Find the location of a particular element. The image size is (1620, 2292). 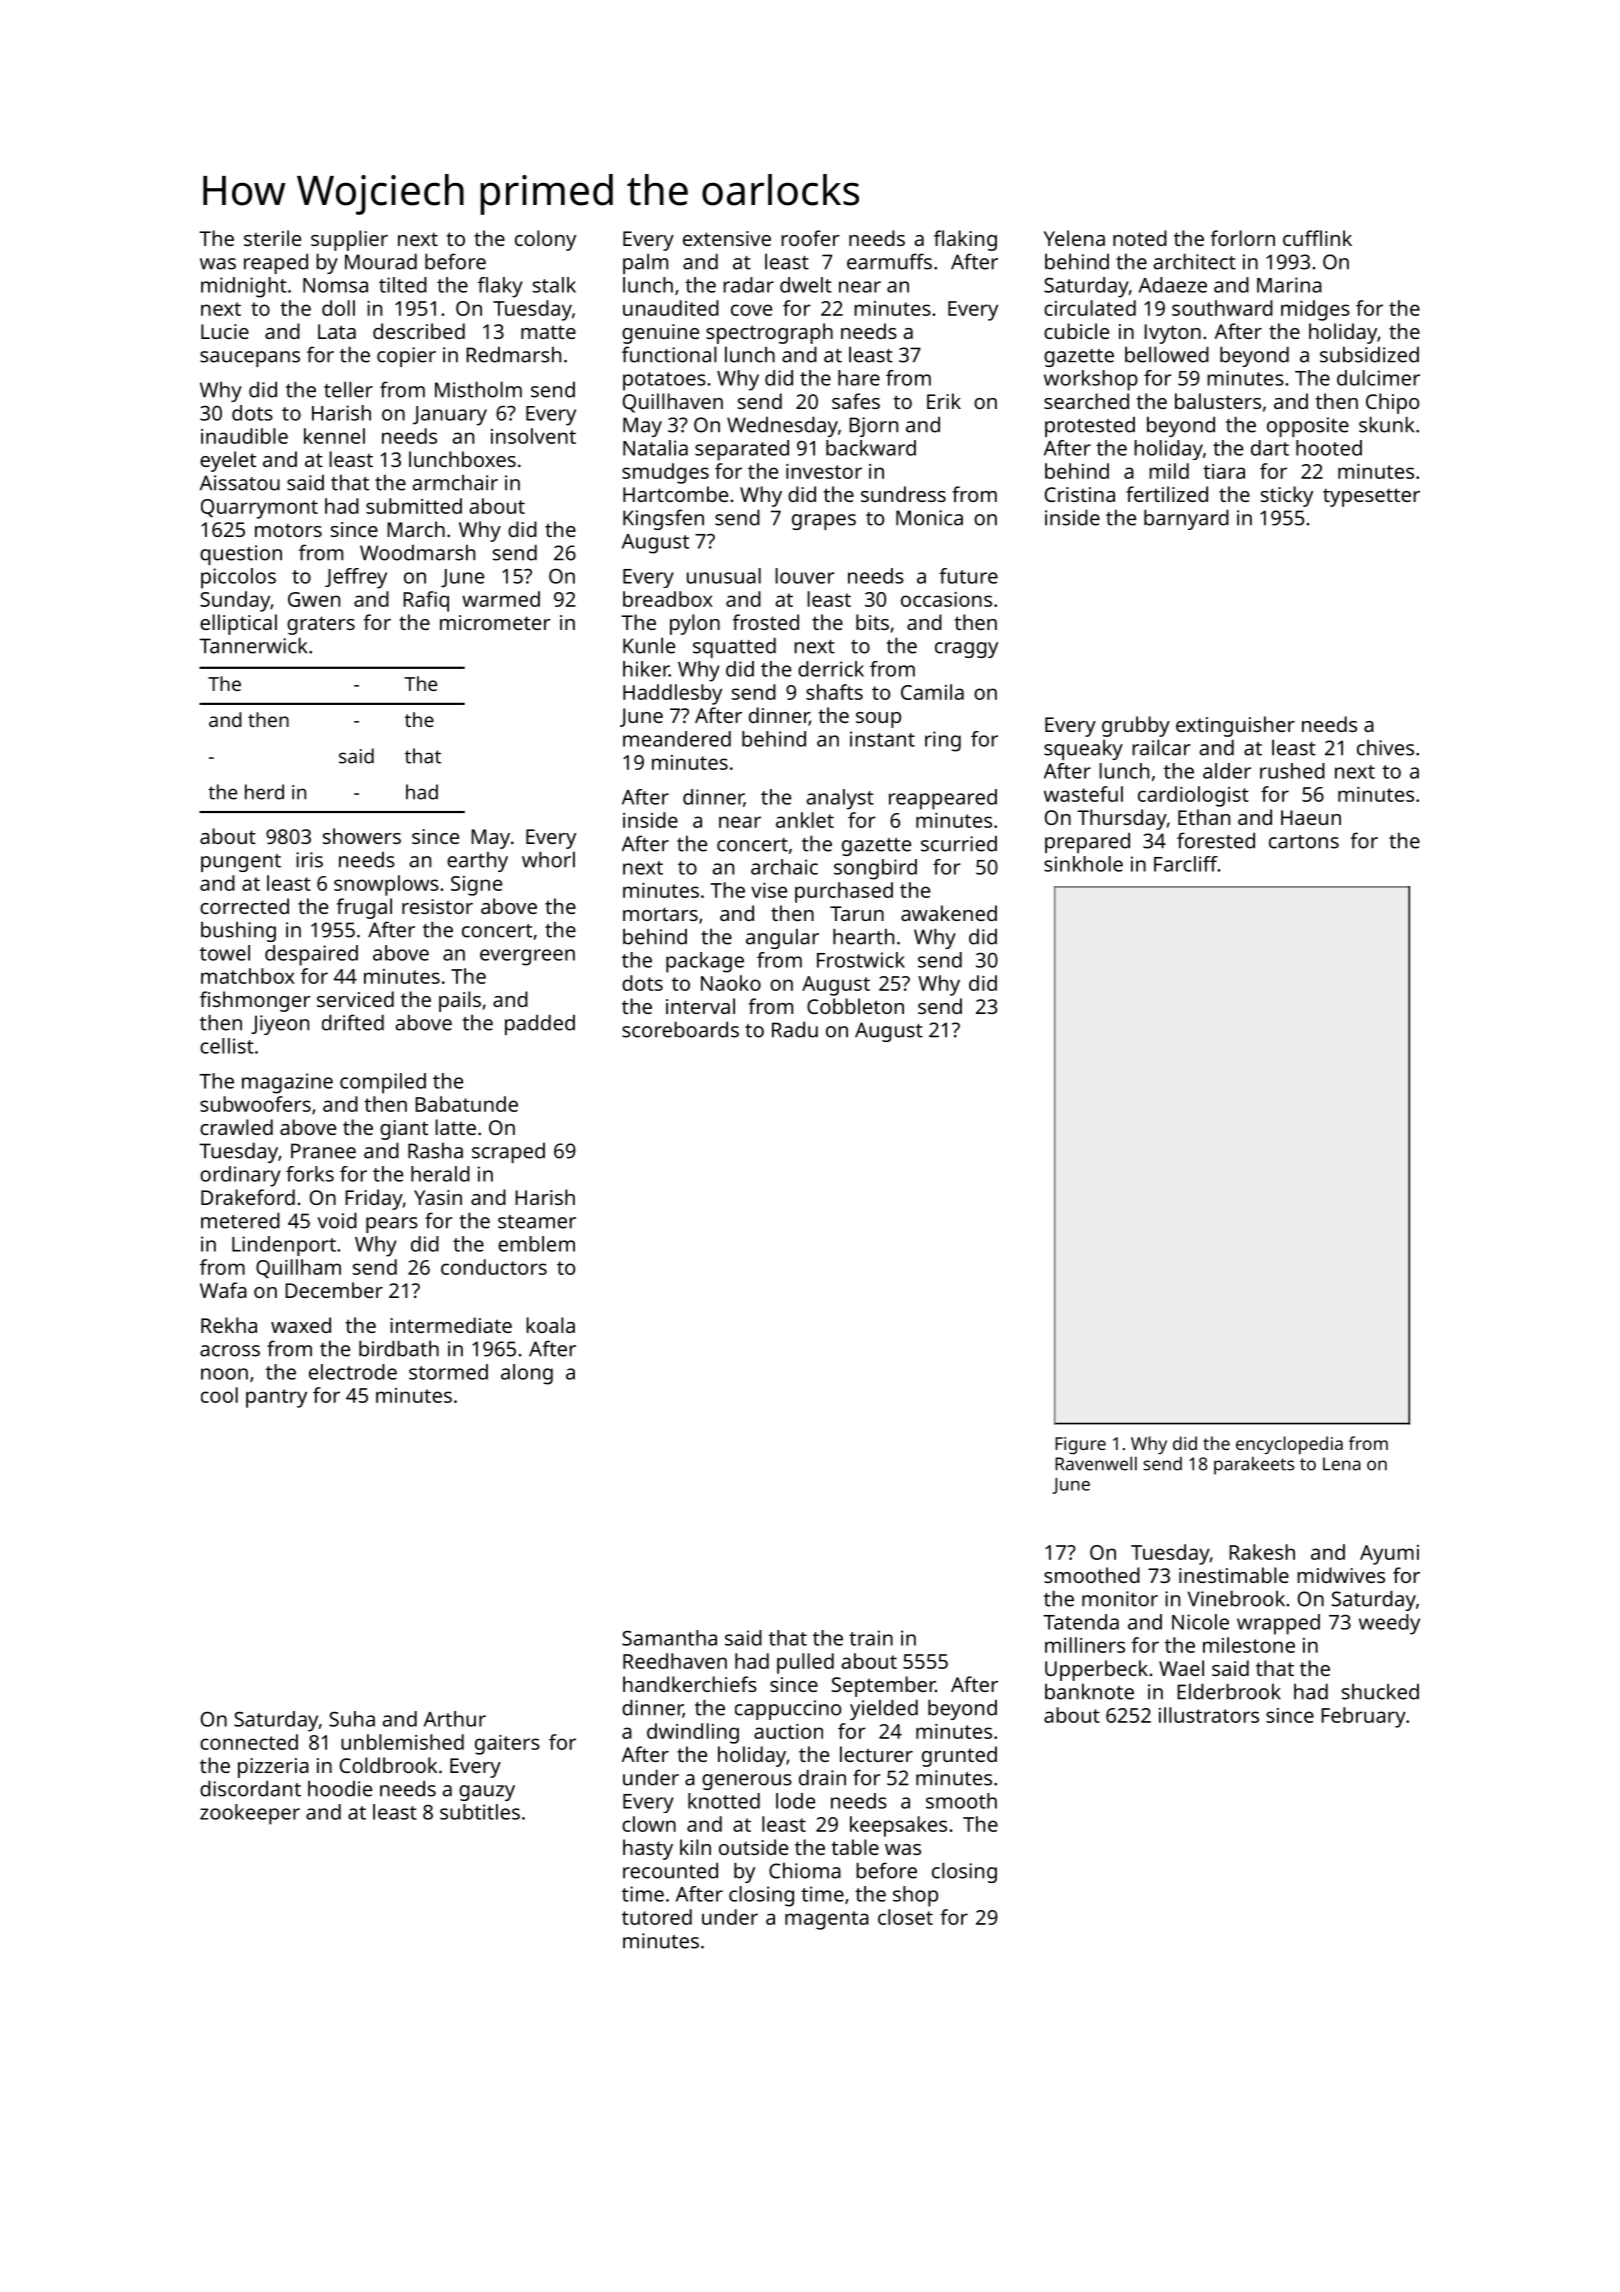

future is located at coordinates (968, 576).
